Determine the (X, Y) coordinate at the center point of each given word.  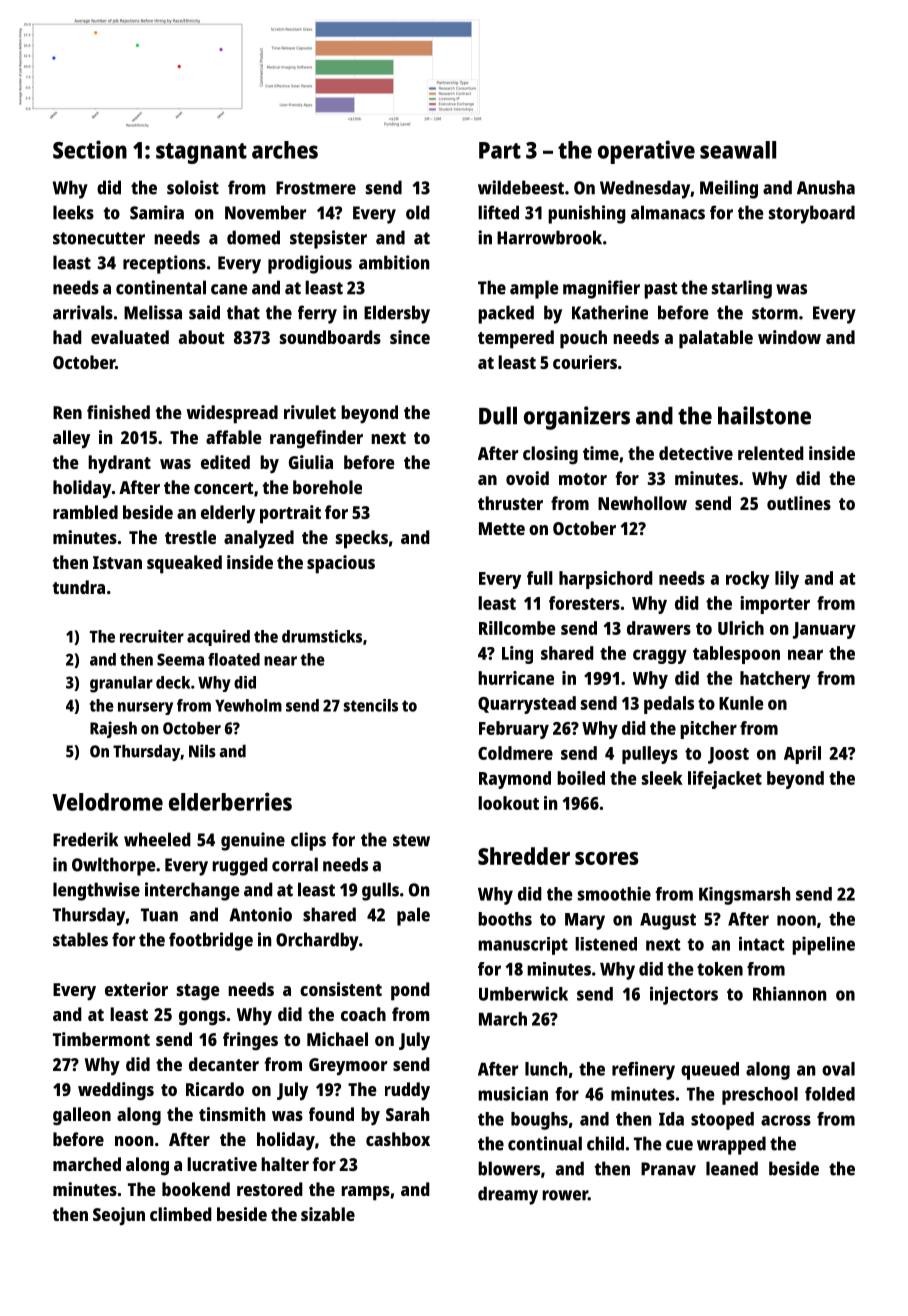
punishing (587, 214)
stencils (371, 705)
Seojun (119, 1216)
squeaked (184, 564)
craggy (660, 656)
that (243, 312)
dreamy (508, 1195)
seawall (738, 150)
